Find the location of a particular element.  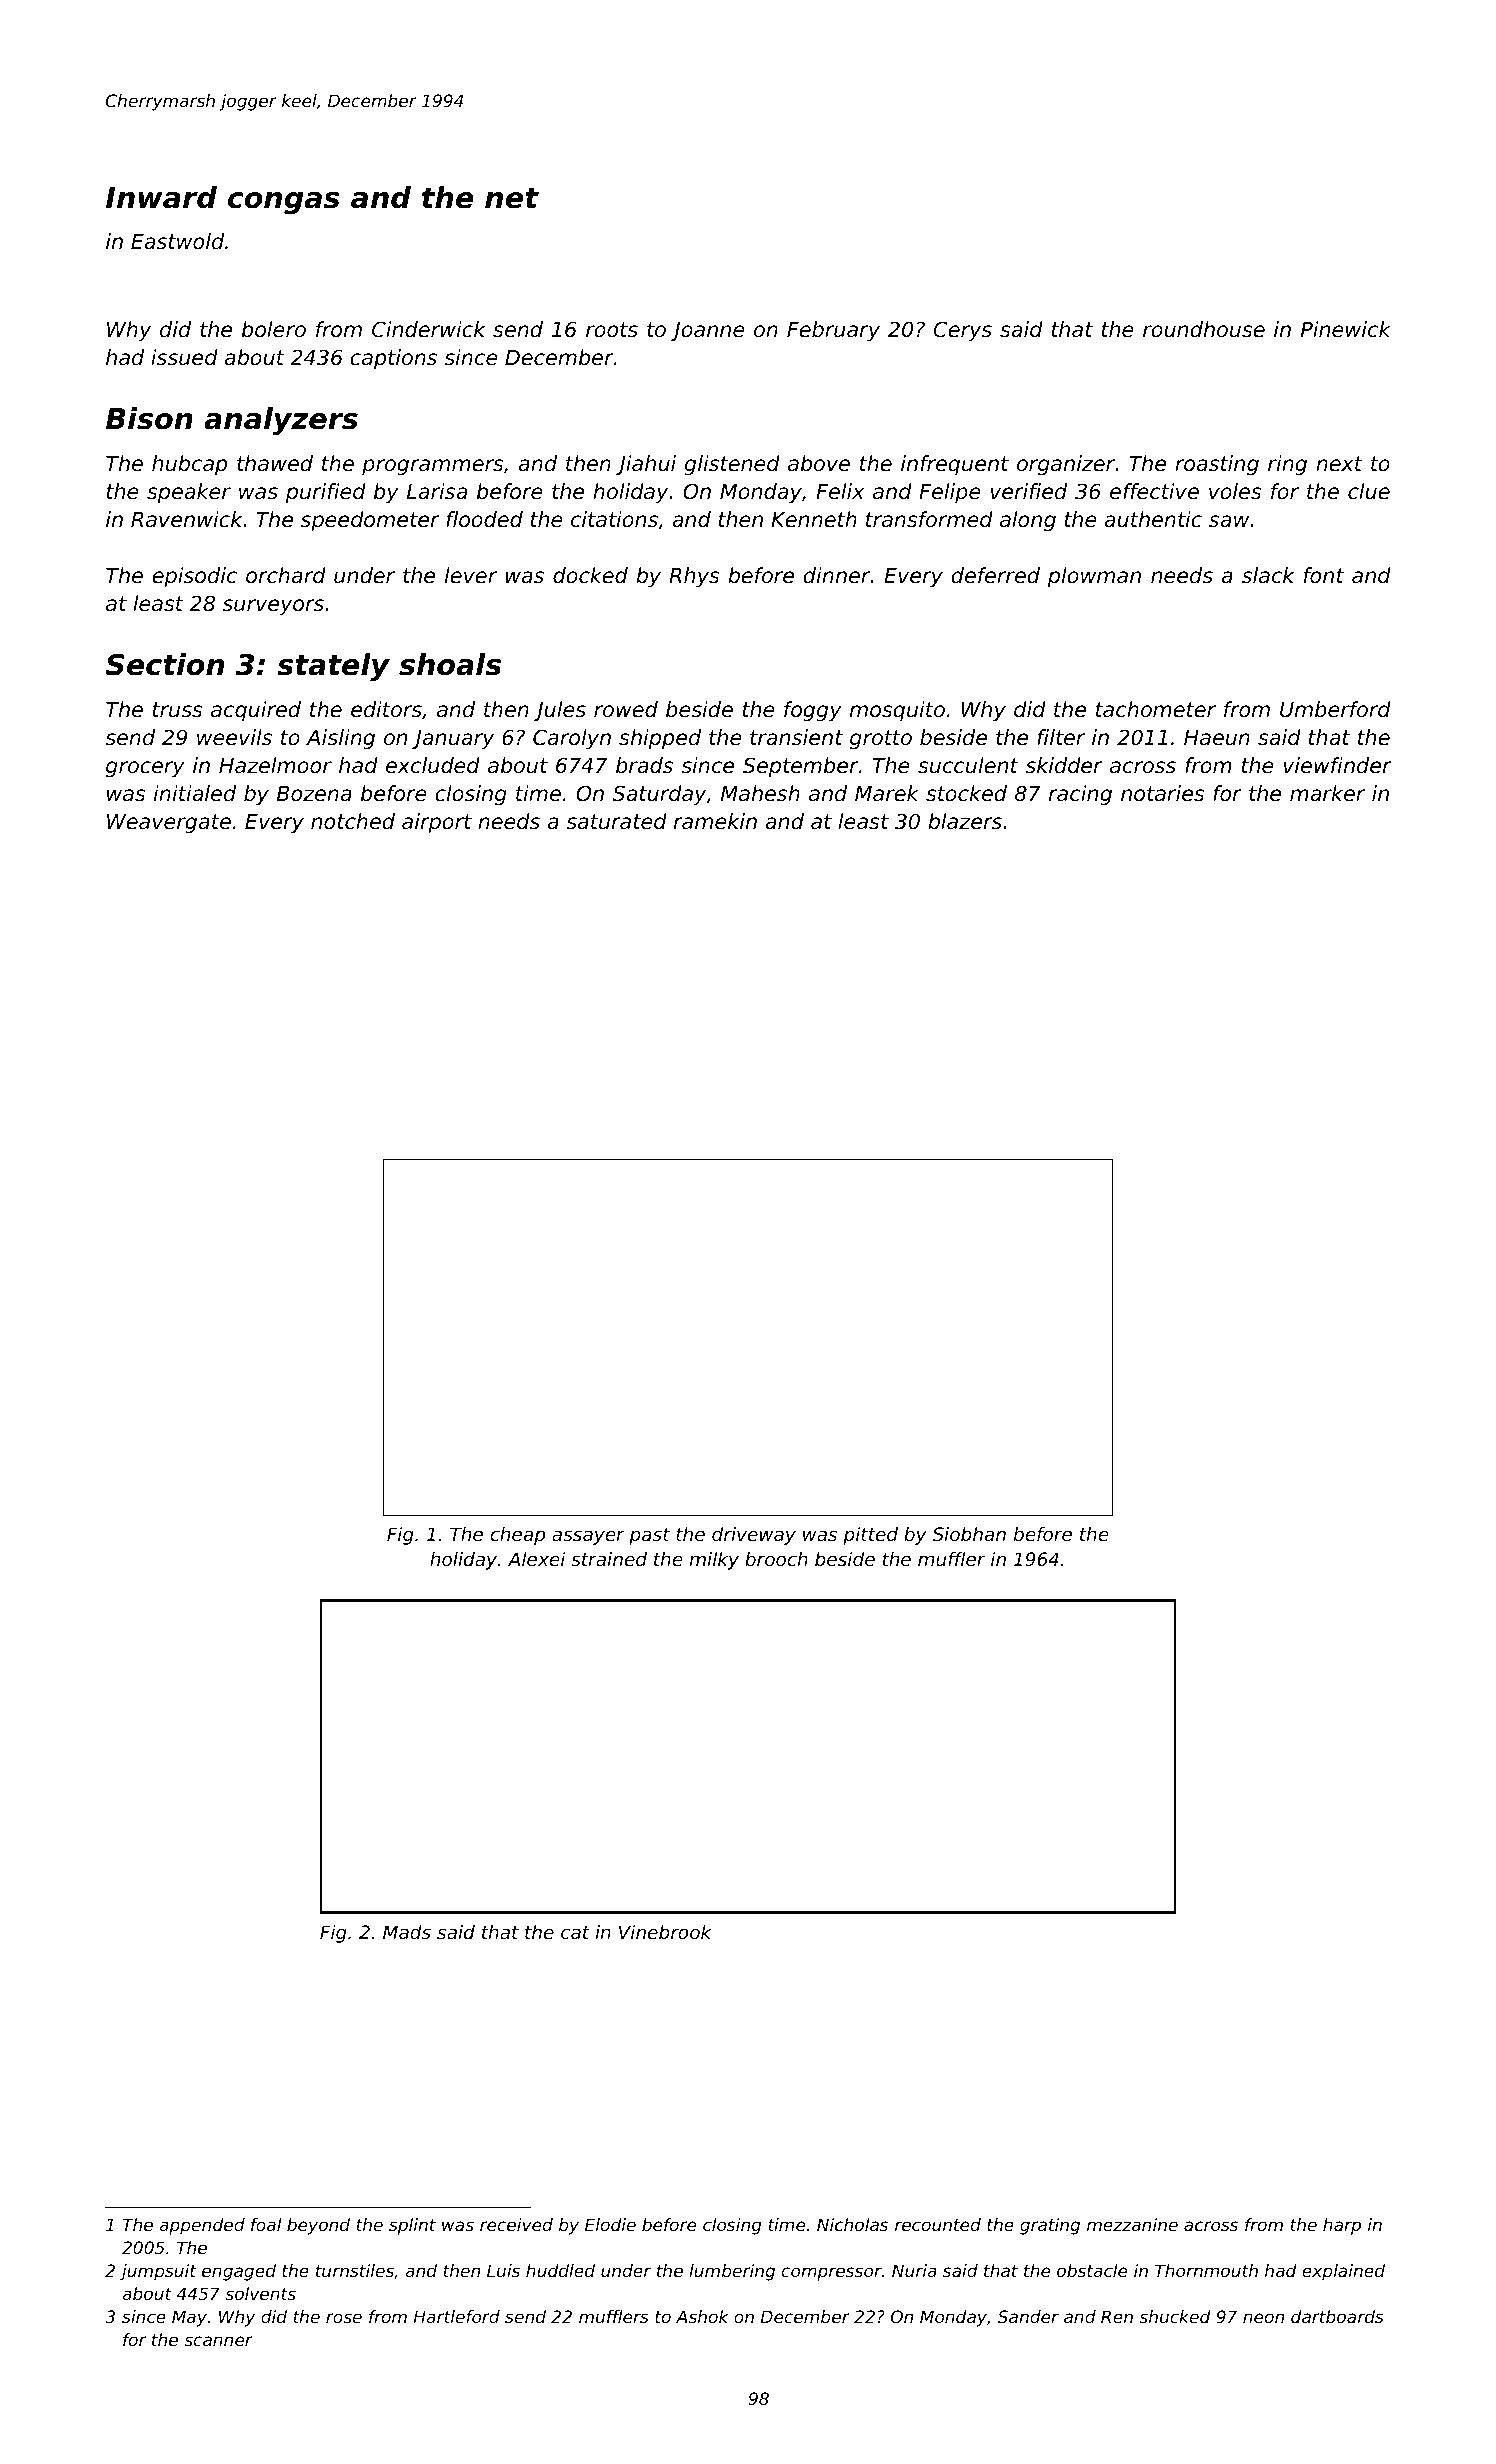

Siobhan is located at coordinates (969, 1534).
